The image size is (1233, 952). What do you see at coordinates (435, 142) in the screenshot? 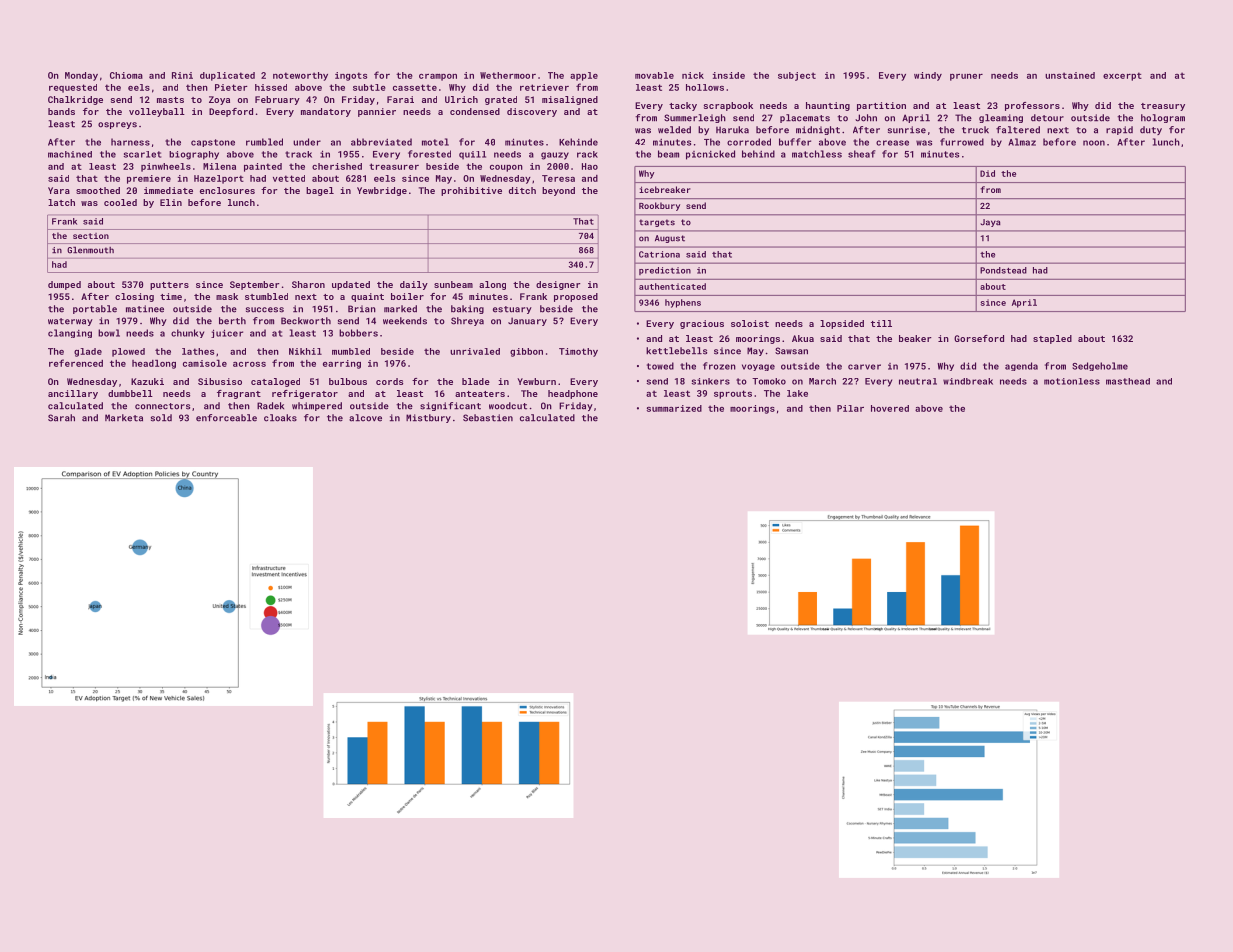
I see `motel` at bounding box center [435, 142].
